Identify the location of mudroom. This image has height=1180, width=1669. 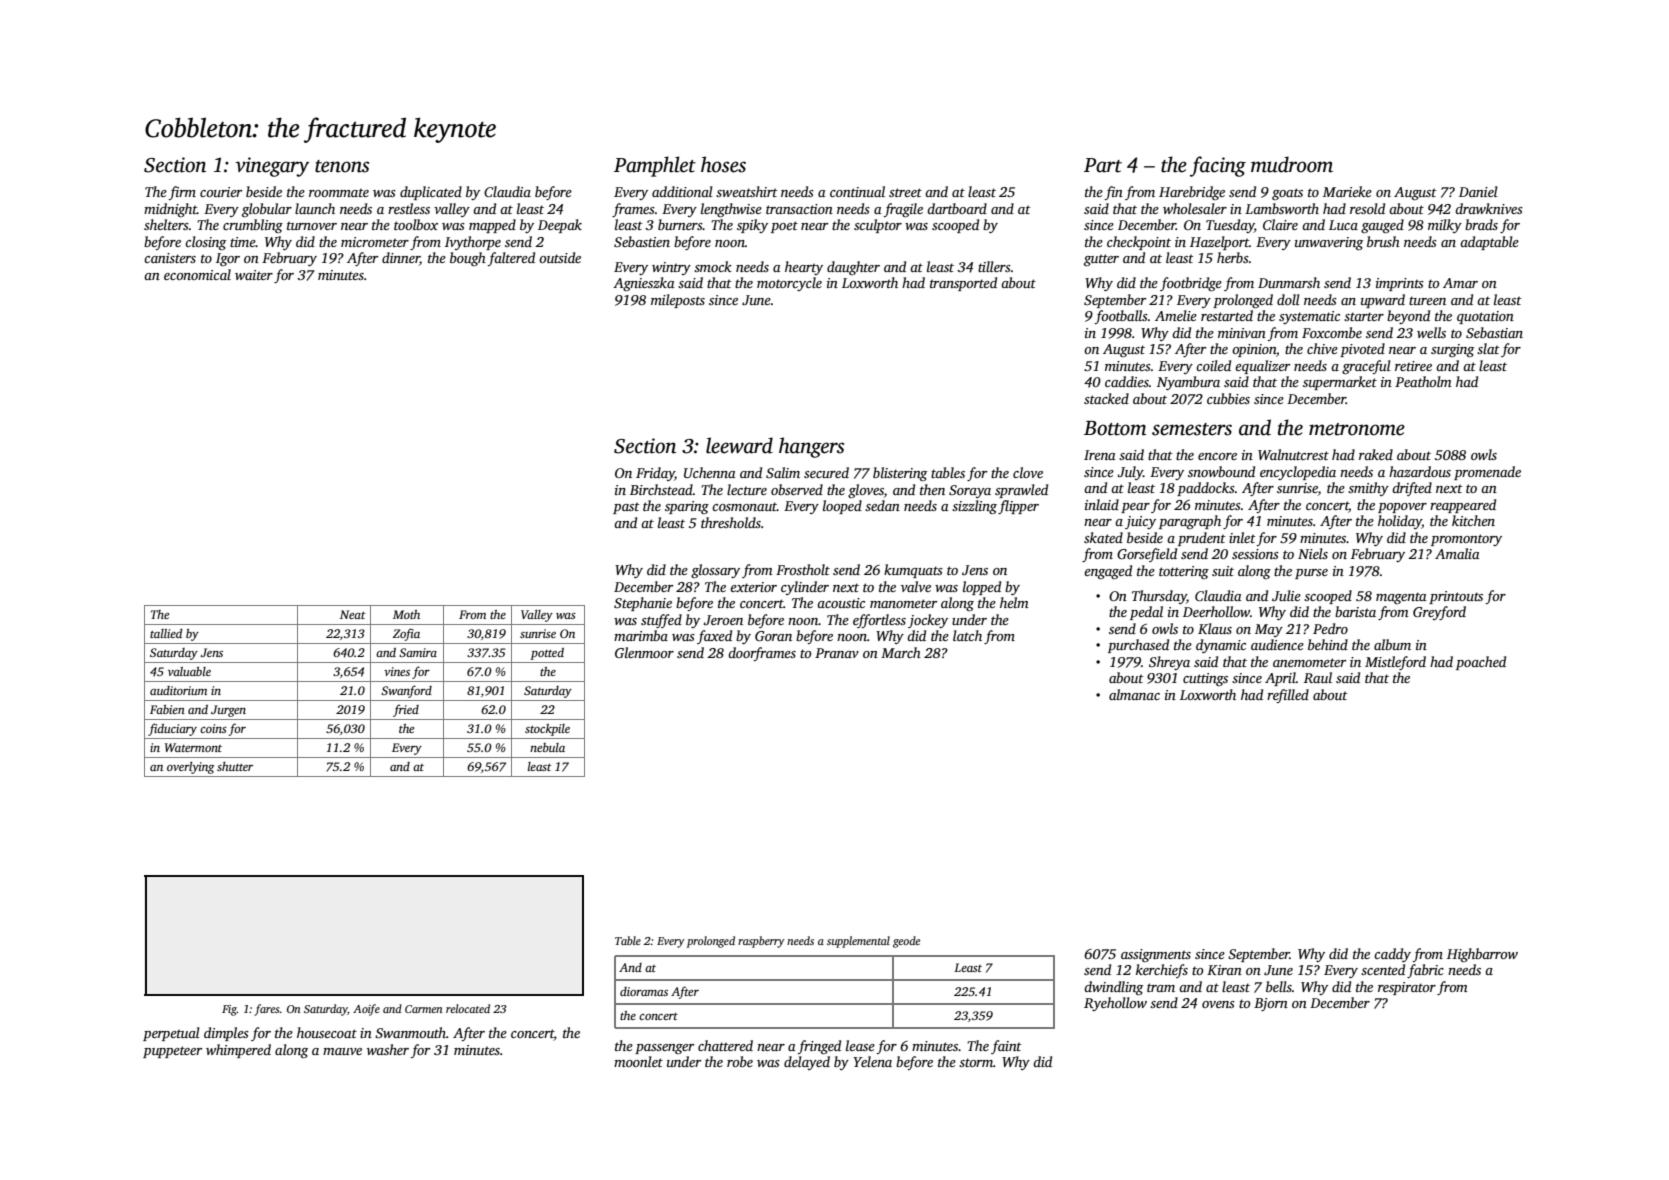
(1292, 164).
